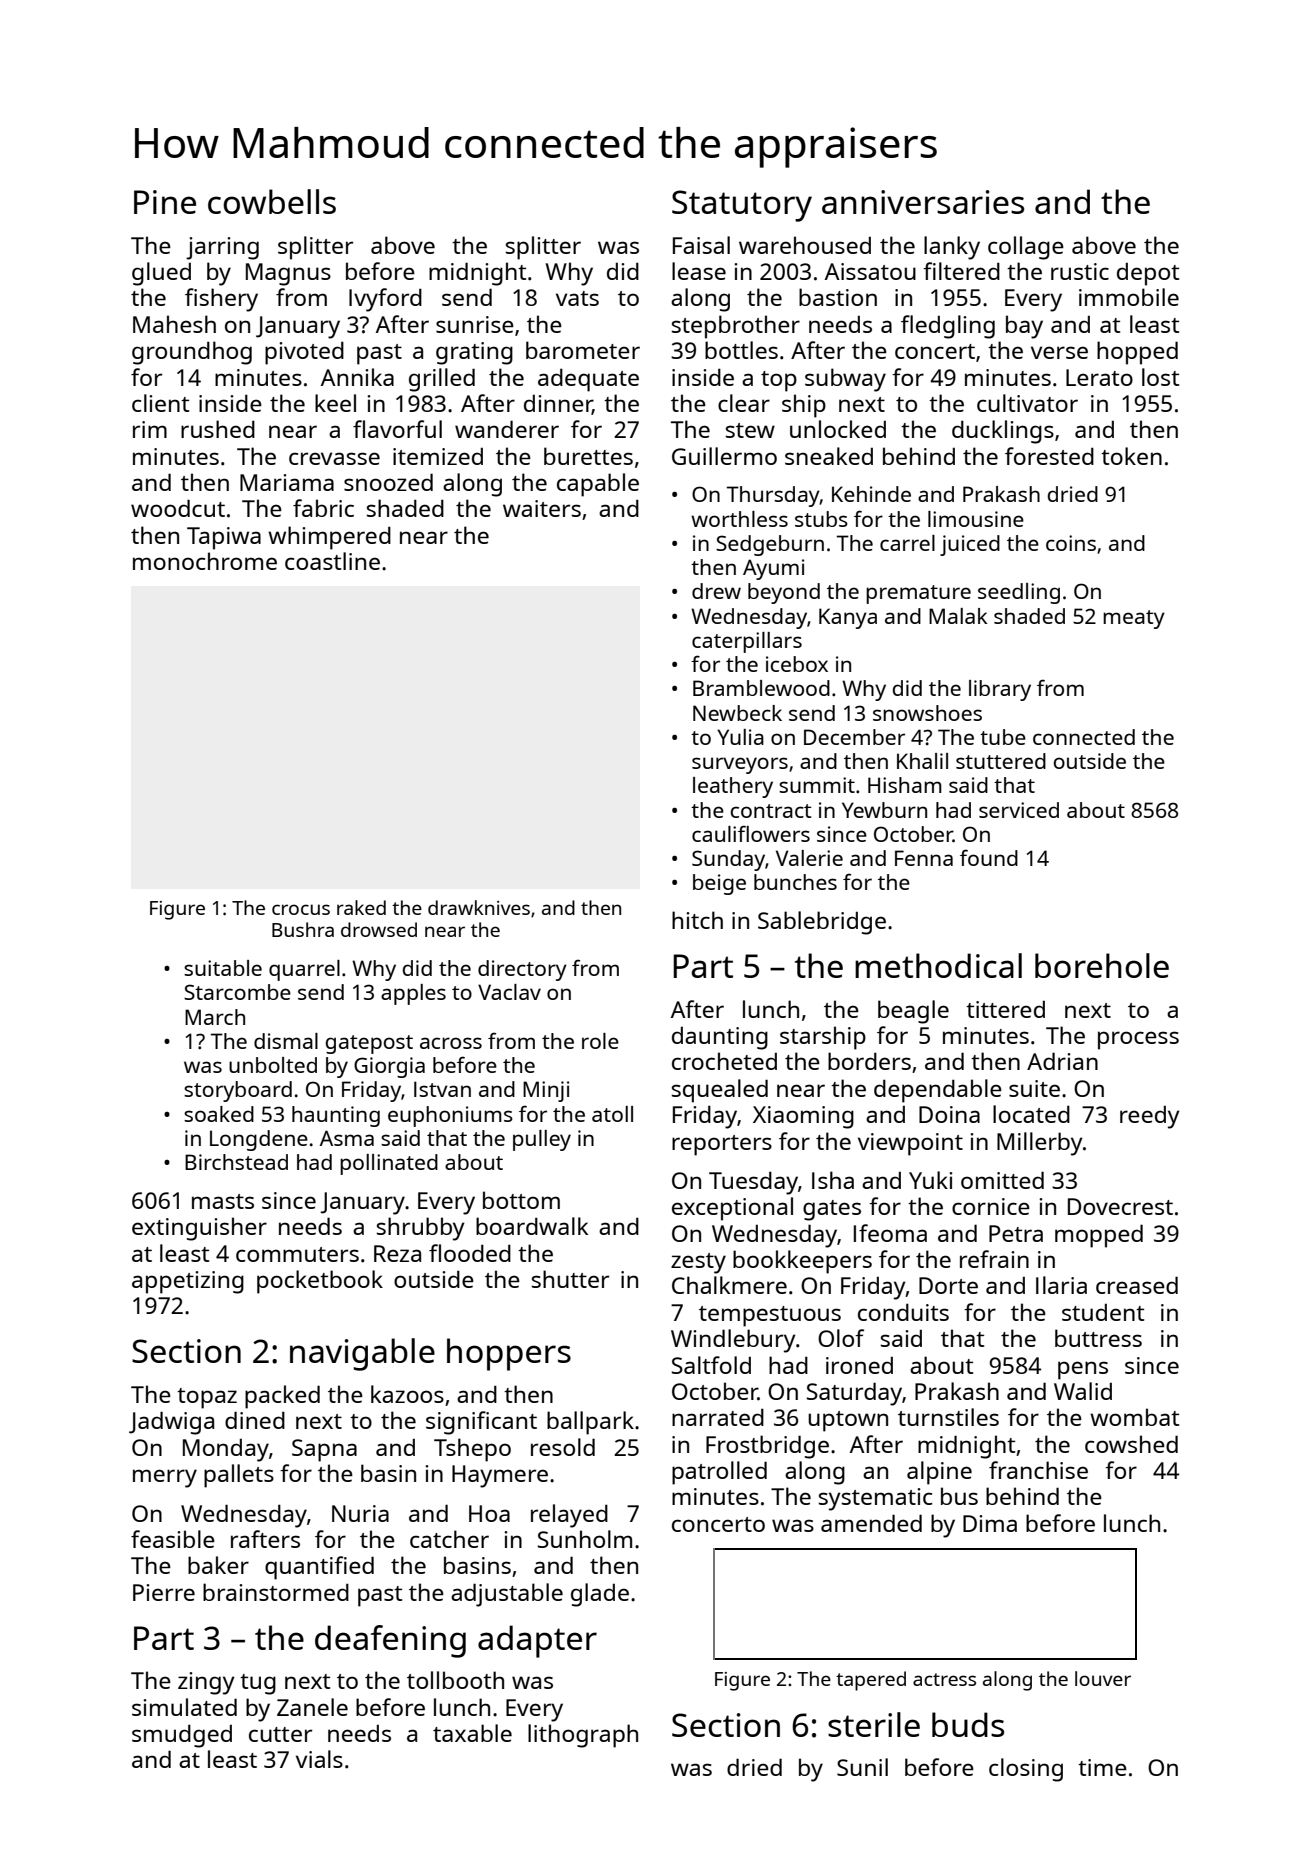 The image size is (1311, 1854). What do you see at coordinates (329, 538) in the page?
I see `whimpered` at bounding box center [329, 538].
